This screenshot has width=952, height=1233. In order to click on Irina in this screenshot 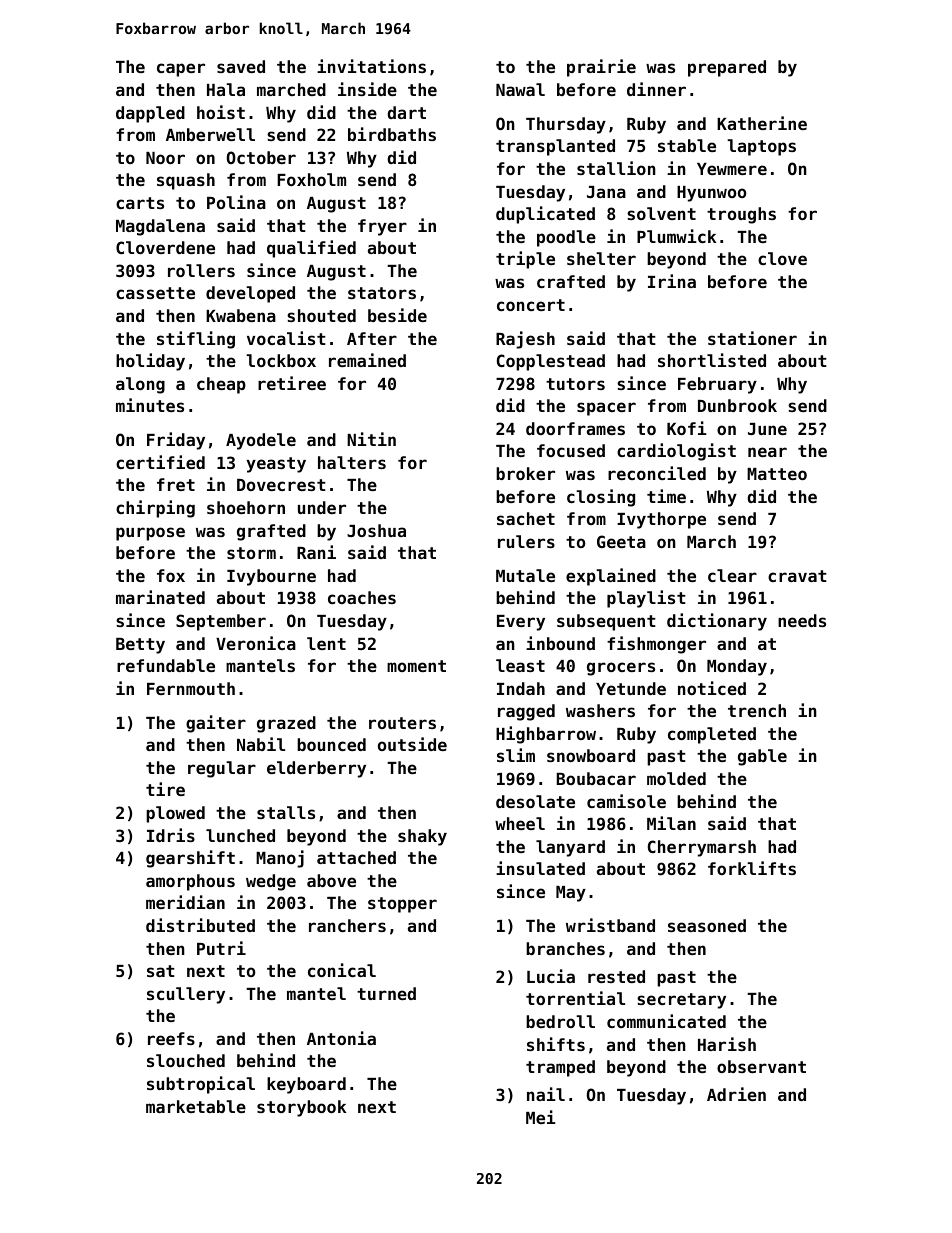, I will do `click(672, 281)`.
